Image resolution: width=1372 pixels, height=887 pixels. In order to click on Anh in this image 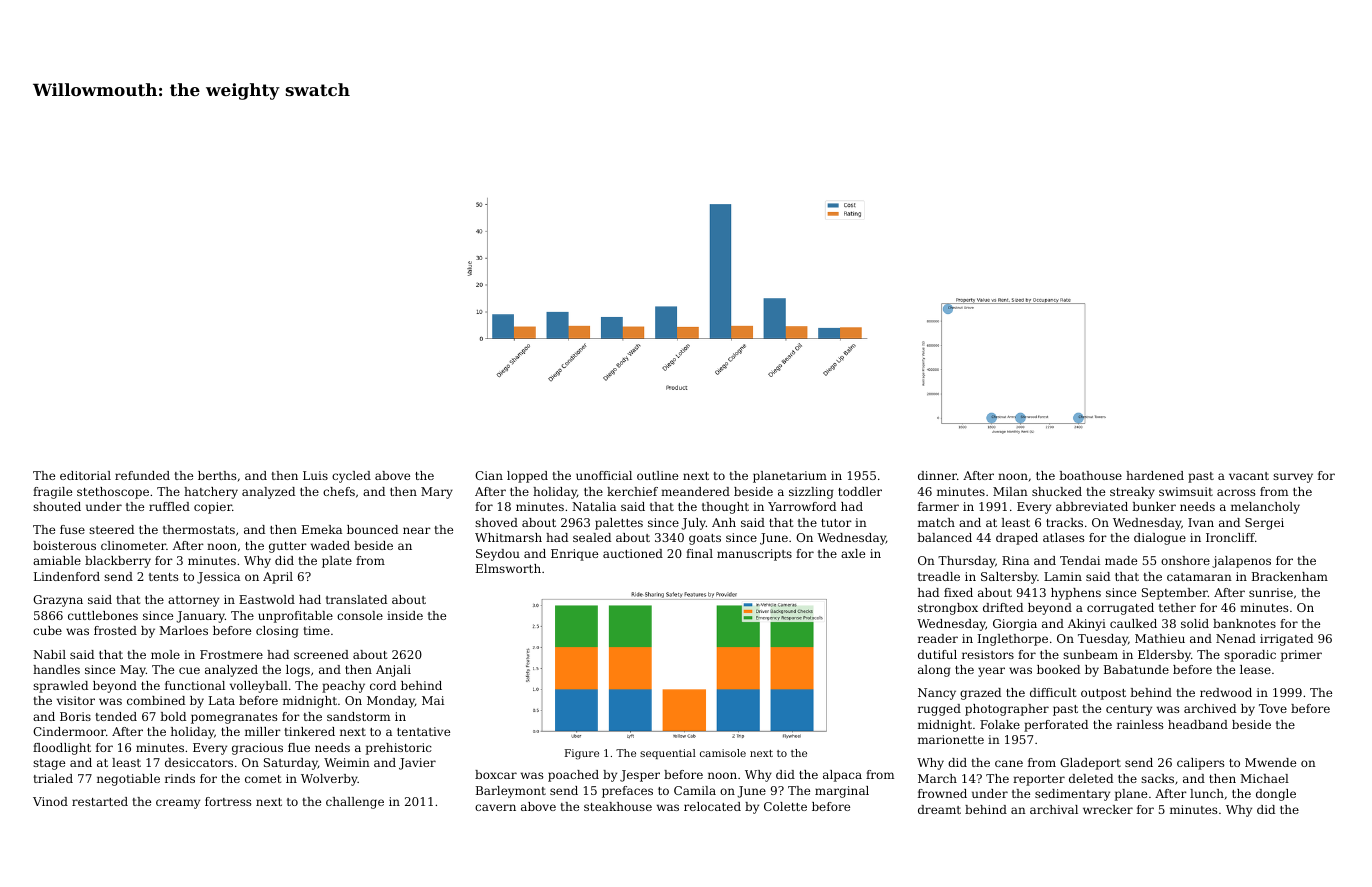, I will do `click(724, 522)`.
